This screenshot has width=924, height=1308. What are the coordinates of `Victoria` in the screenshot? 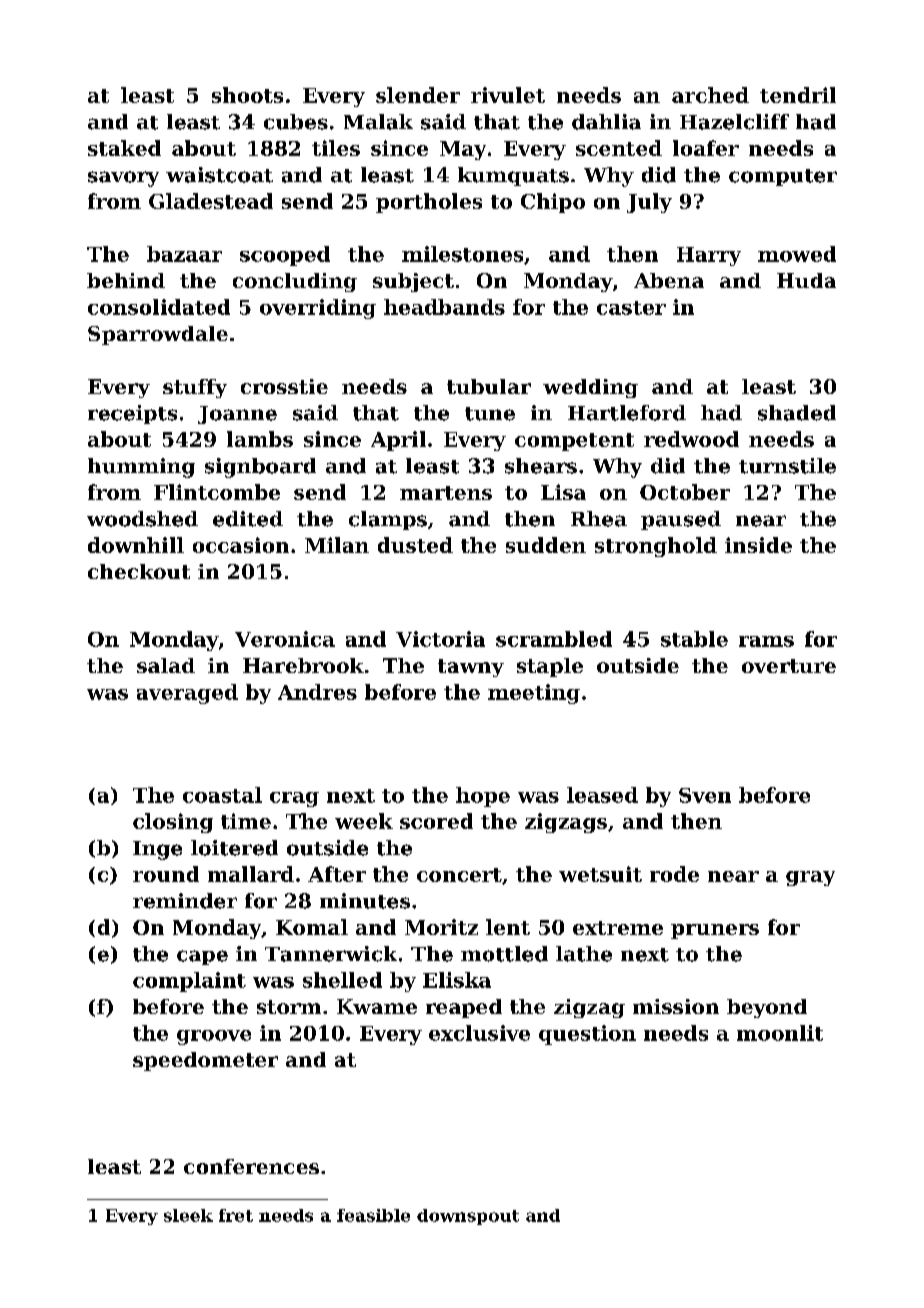 It's located at (440, 639).
